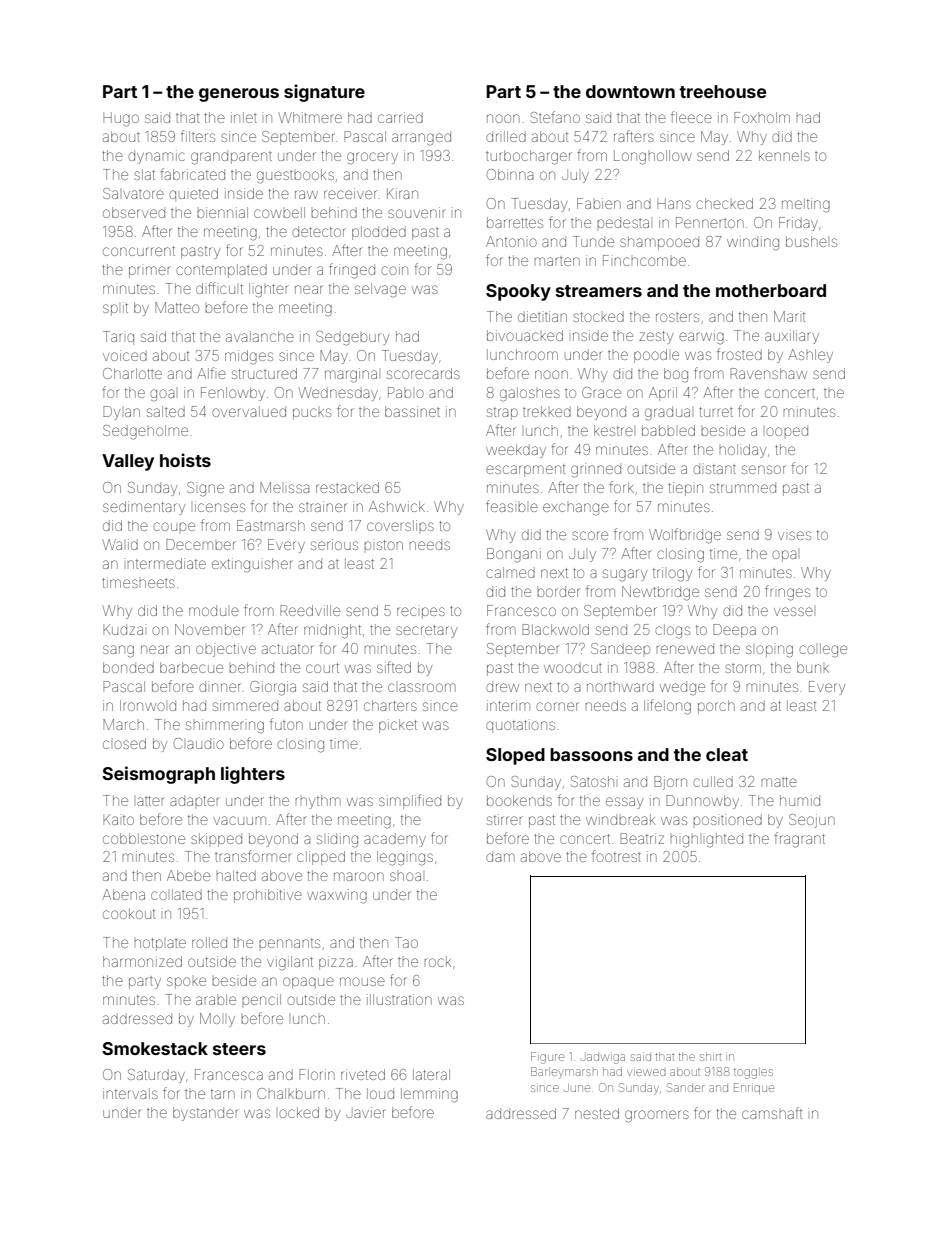 The width and height of the page is (952, 1233). I want to click on Stefano, so click(555, 117).
